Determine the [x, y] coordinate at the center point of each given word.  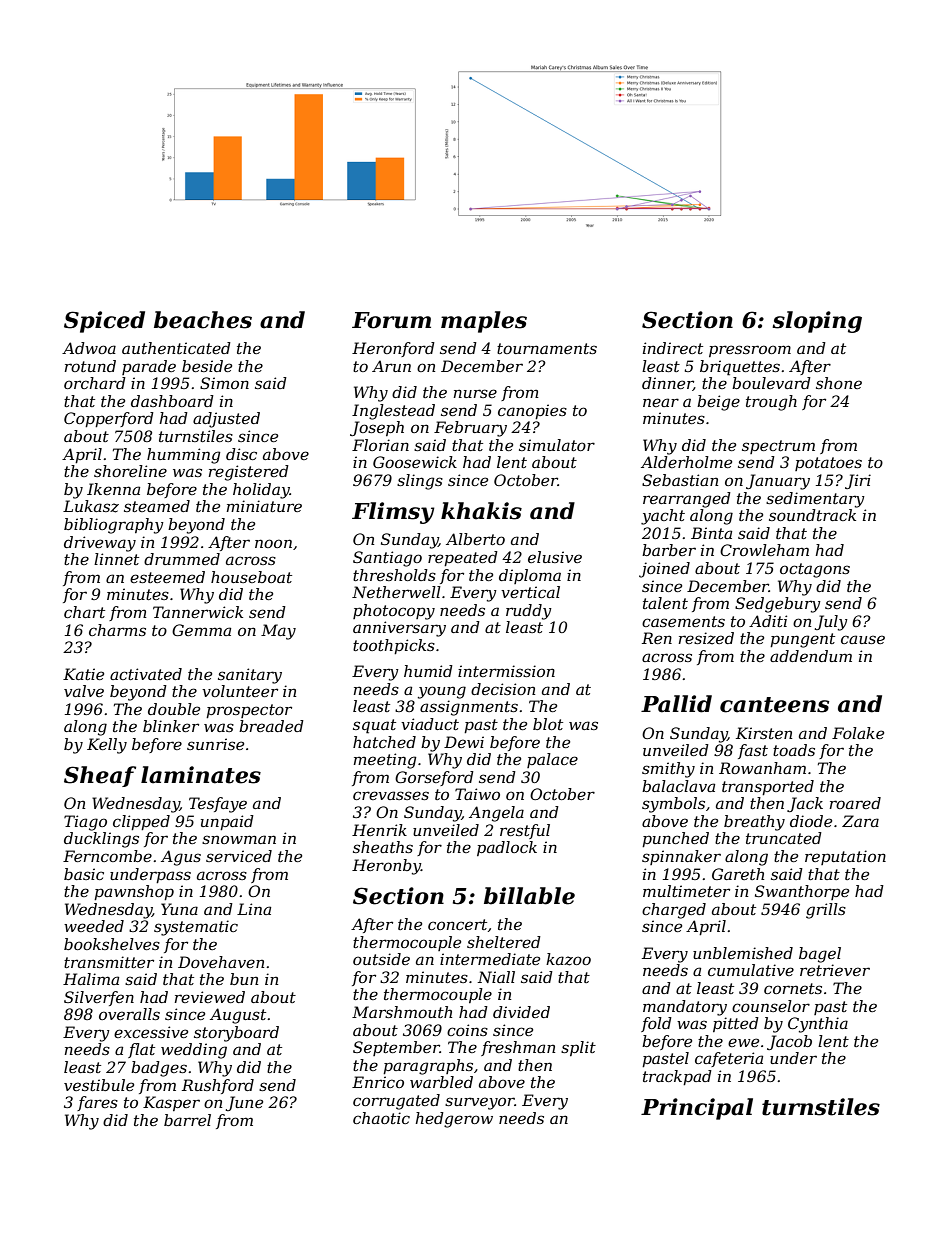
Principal [697, 1109]
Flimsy [393, 513]
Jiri [858, 481]
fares [97, 1103]
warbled [441, 1082]
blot [548, 724]
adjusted [226, 420]
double [174, 709]
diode [811, 821]
